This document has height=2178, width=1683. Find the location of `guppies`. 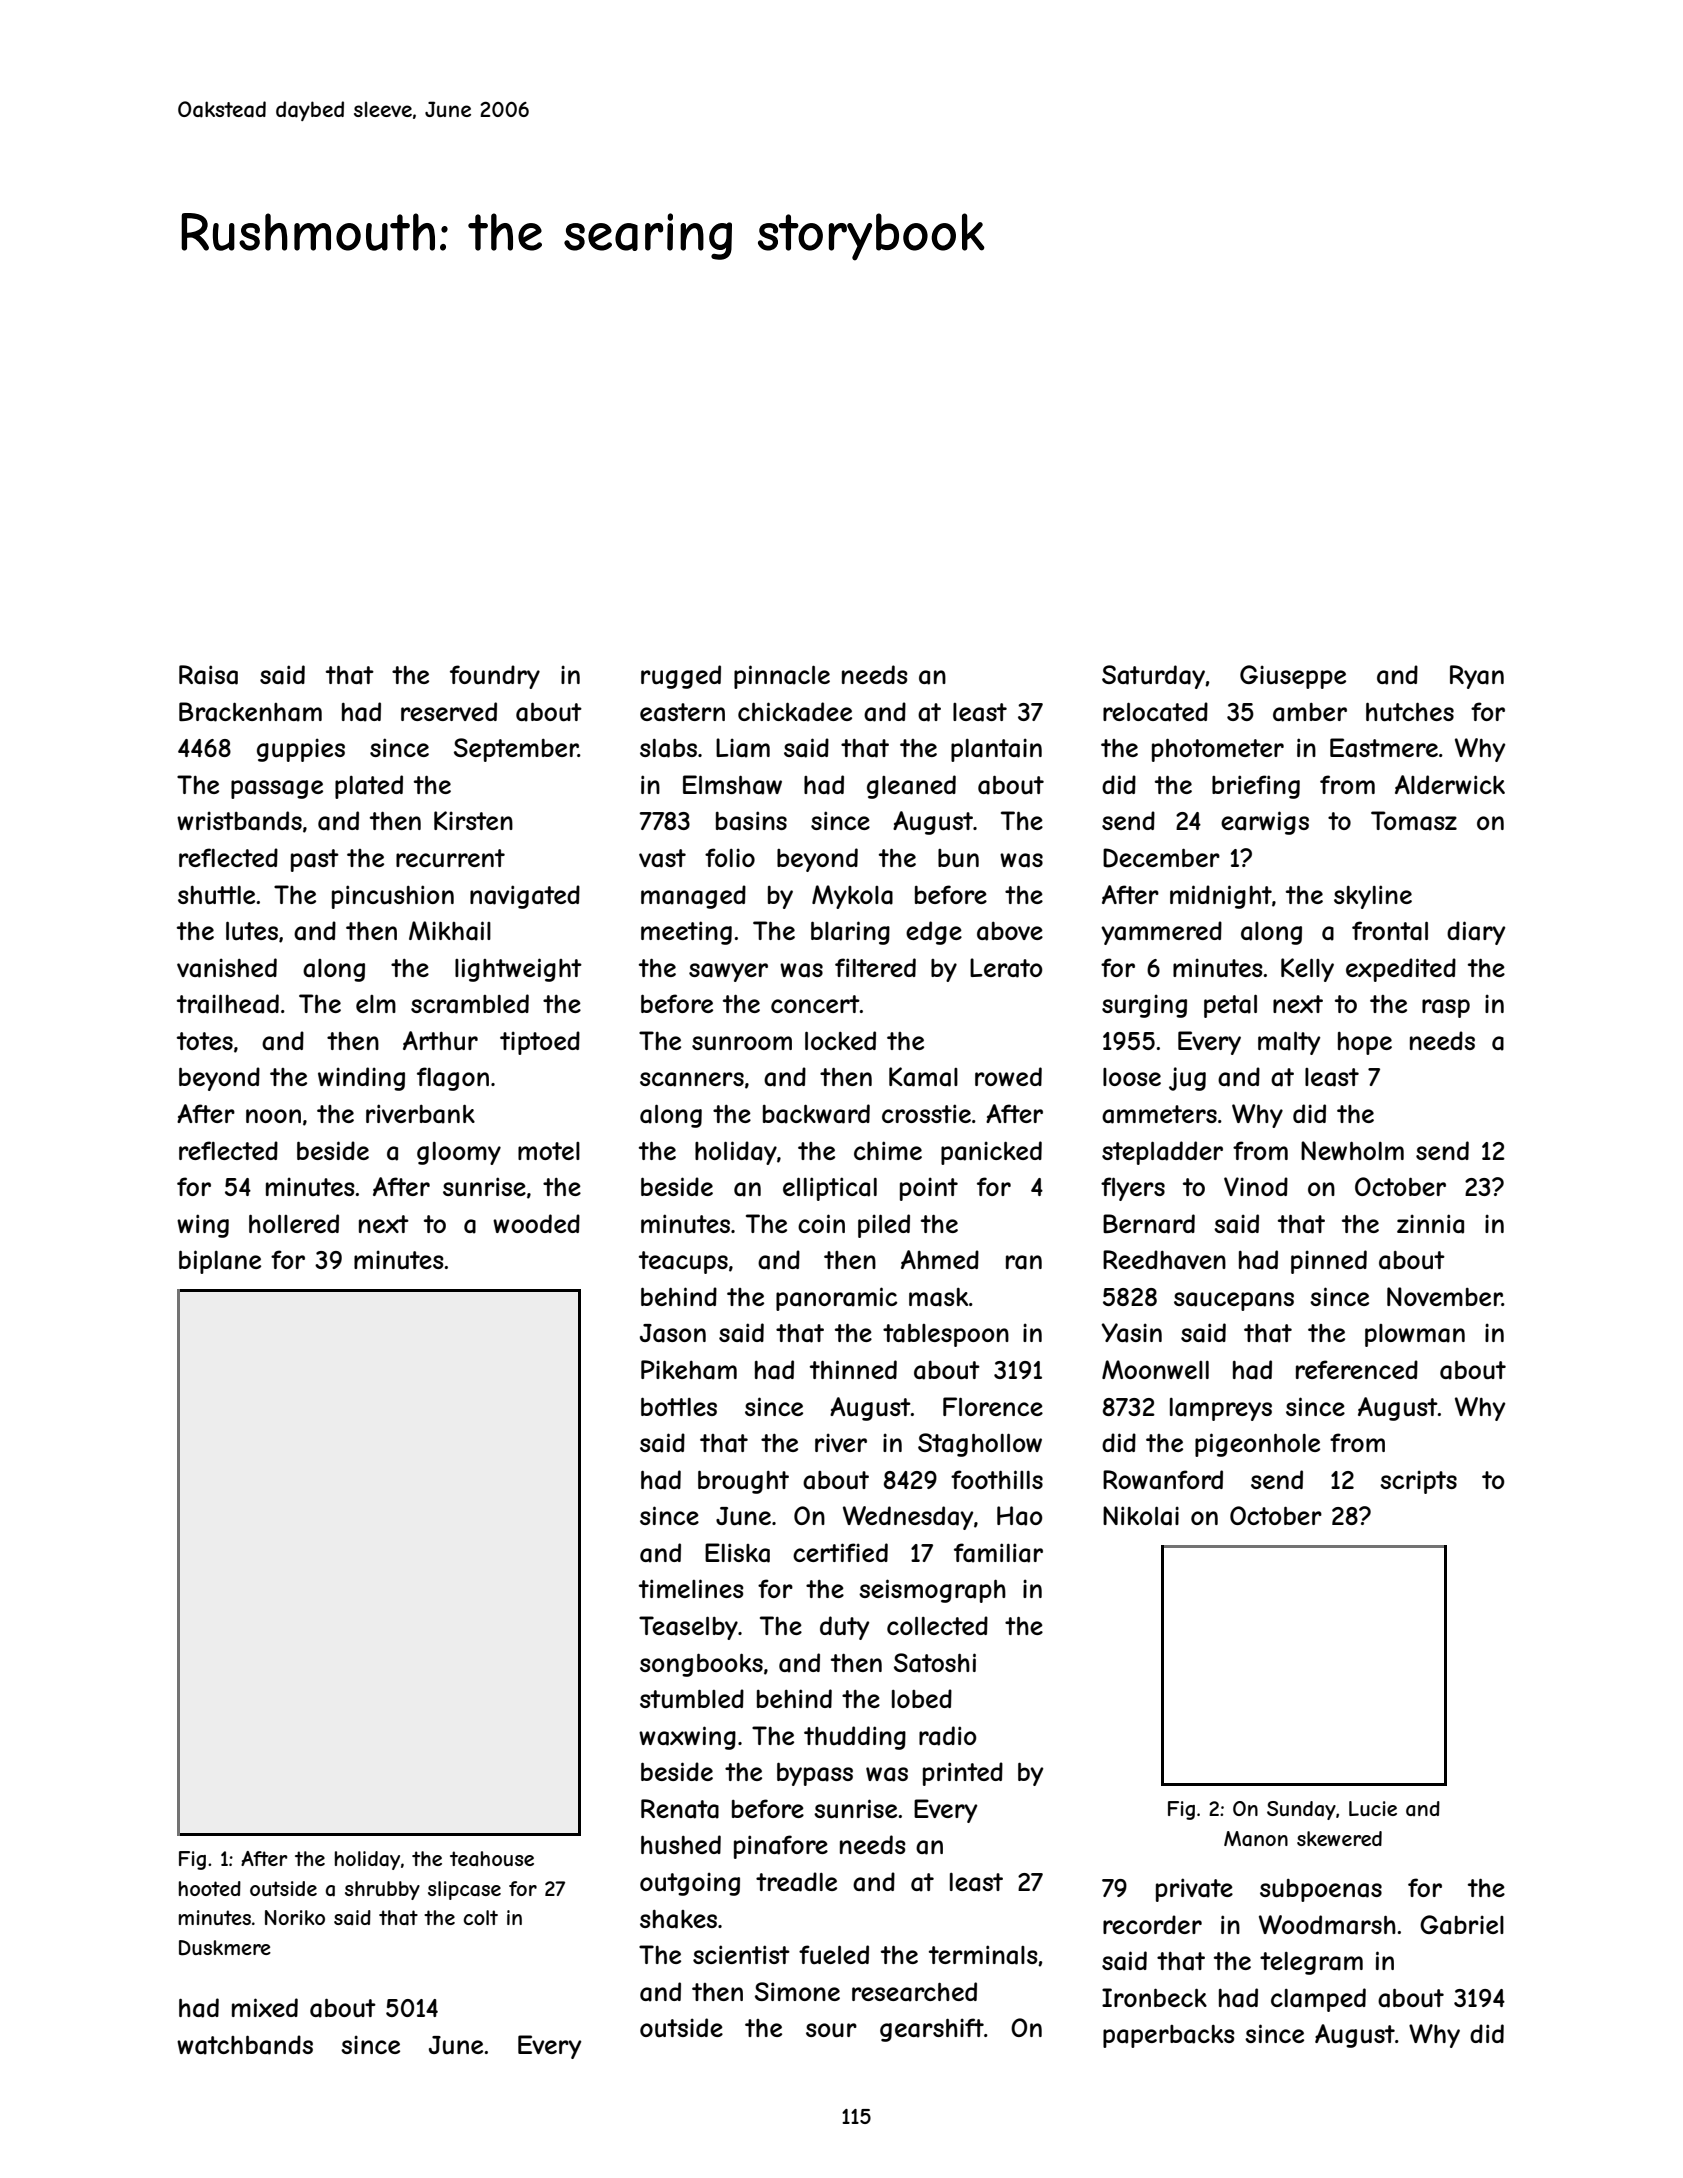

guppies is located at coordinates (301, 750).
